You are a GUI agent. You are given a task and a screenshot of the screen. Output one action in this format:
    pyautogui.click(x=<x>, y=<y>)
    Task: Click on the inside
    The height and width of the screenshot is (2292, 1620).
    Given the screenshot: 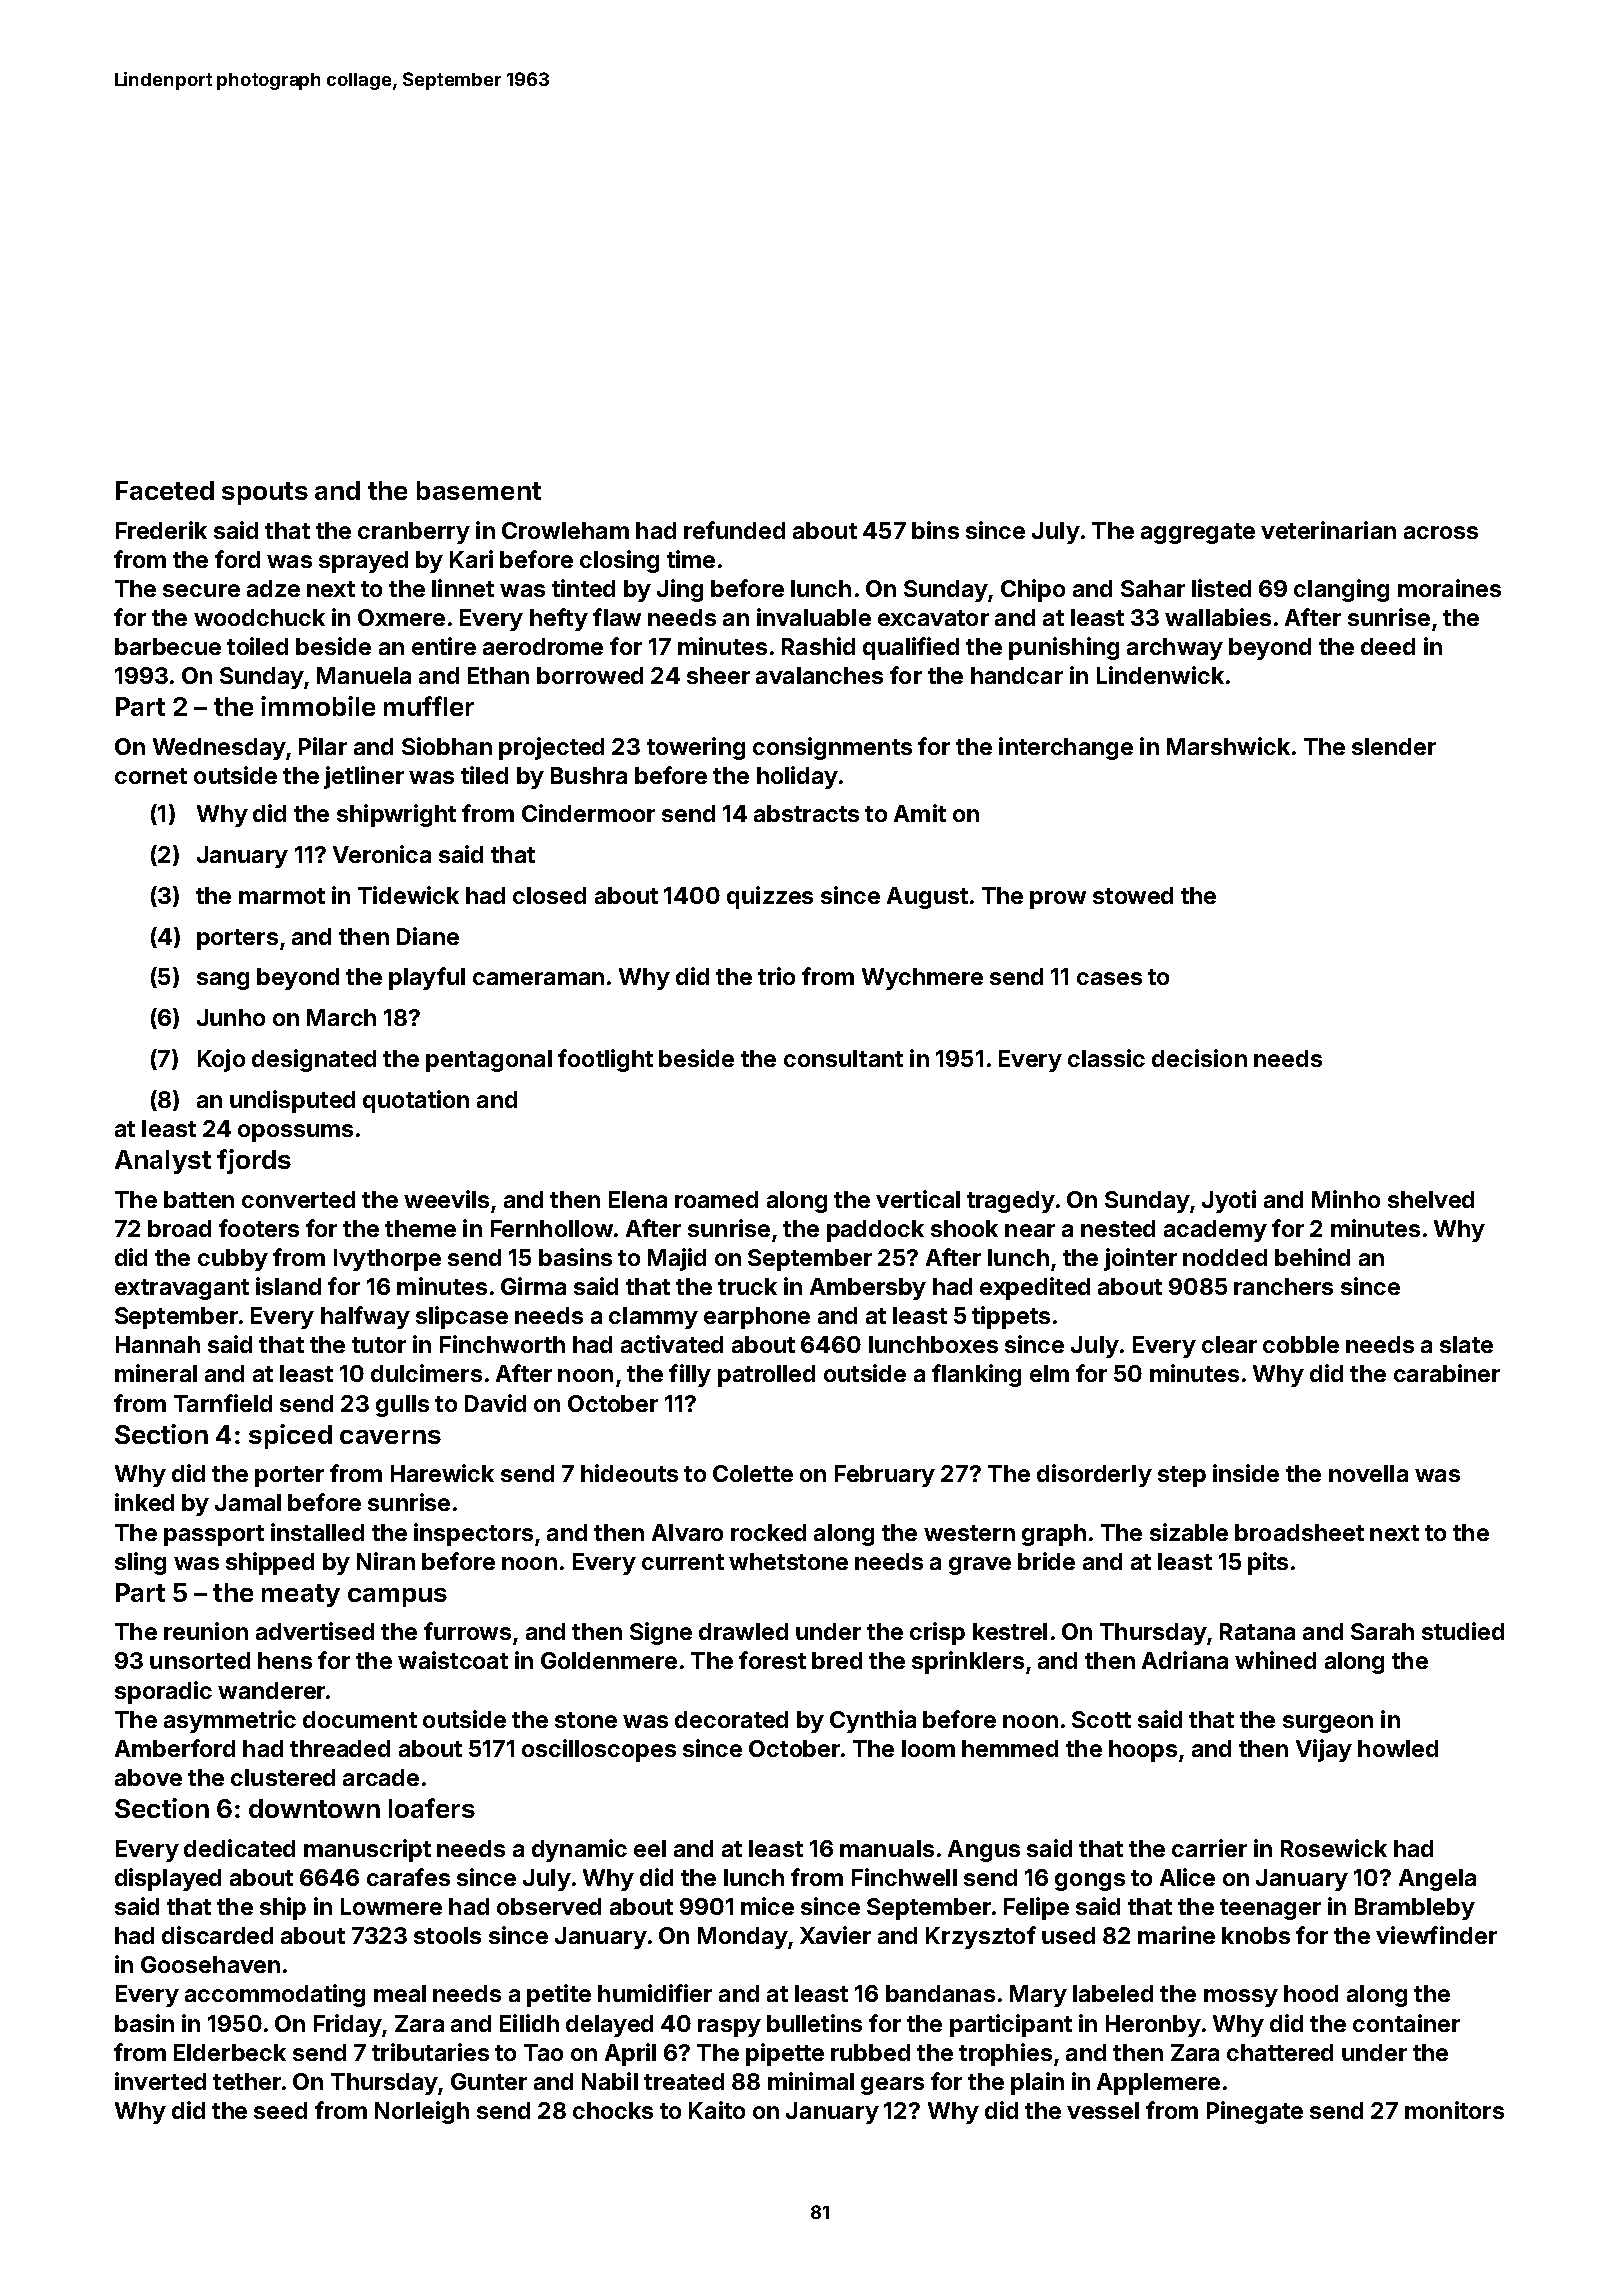 What is the action you would take?
    pyautogui.click(x=1246, y=1473)
